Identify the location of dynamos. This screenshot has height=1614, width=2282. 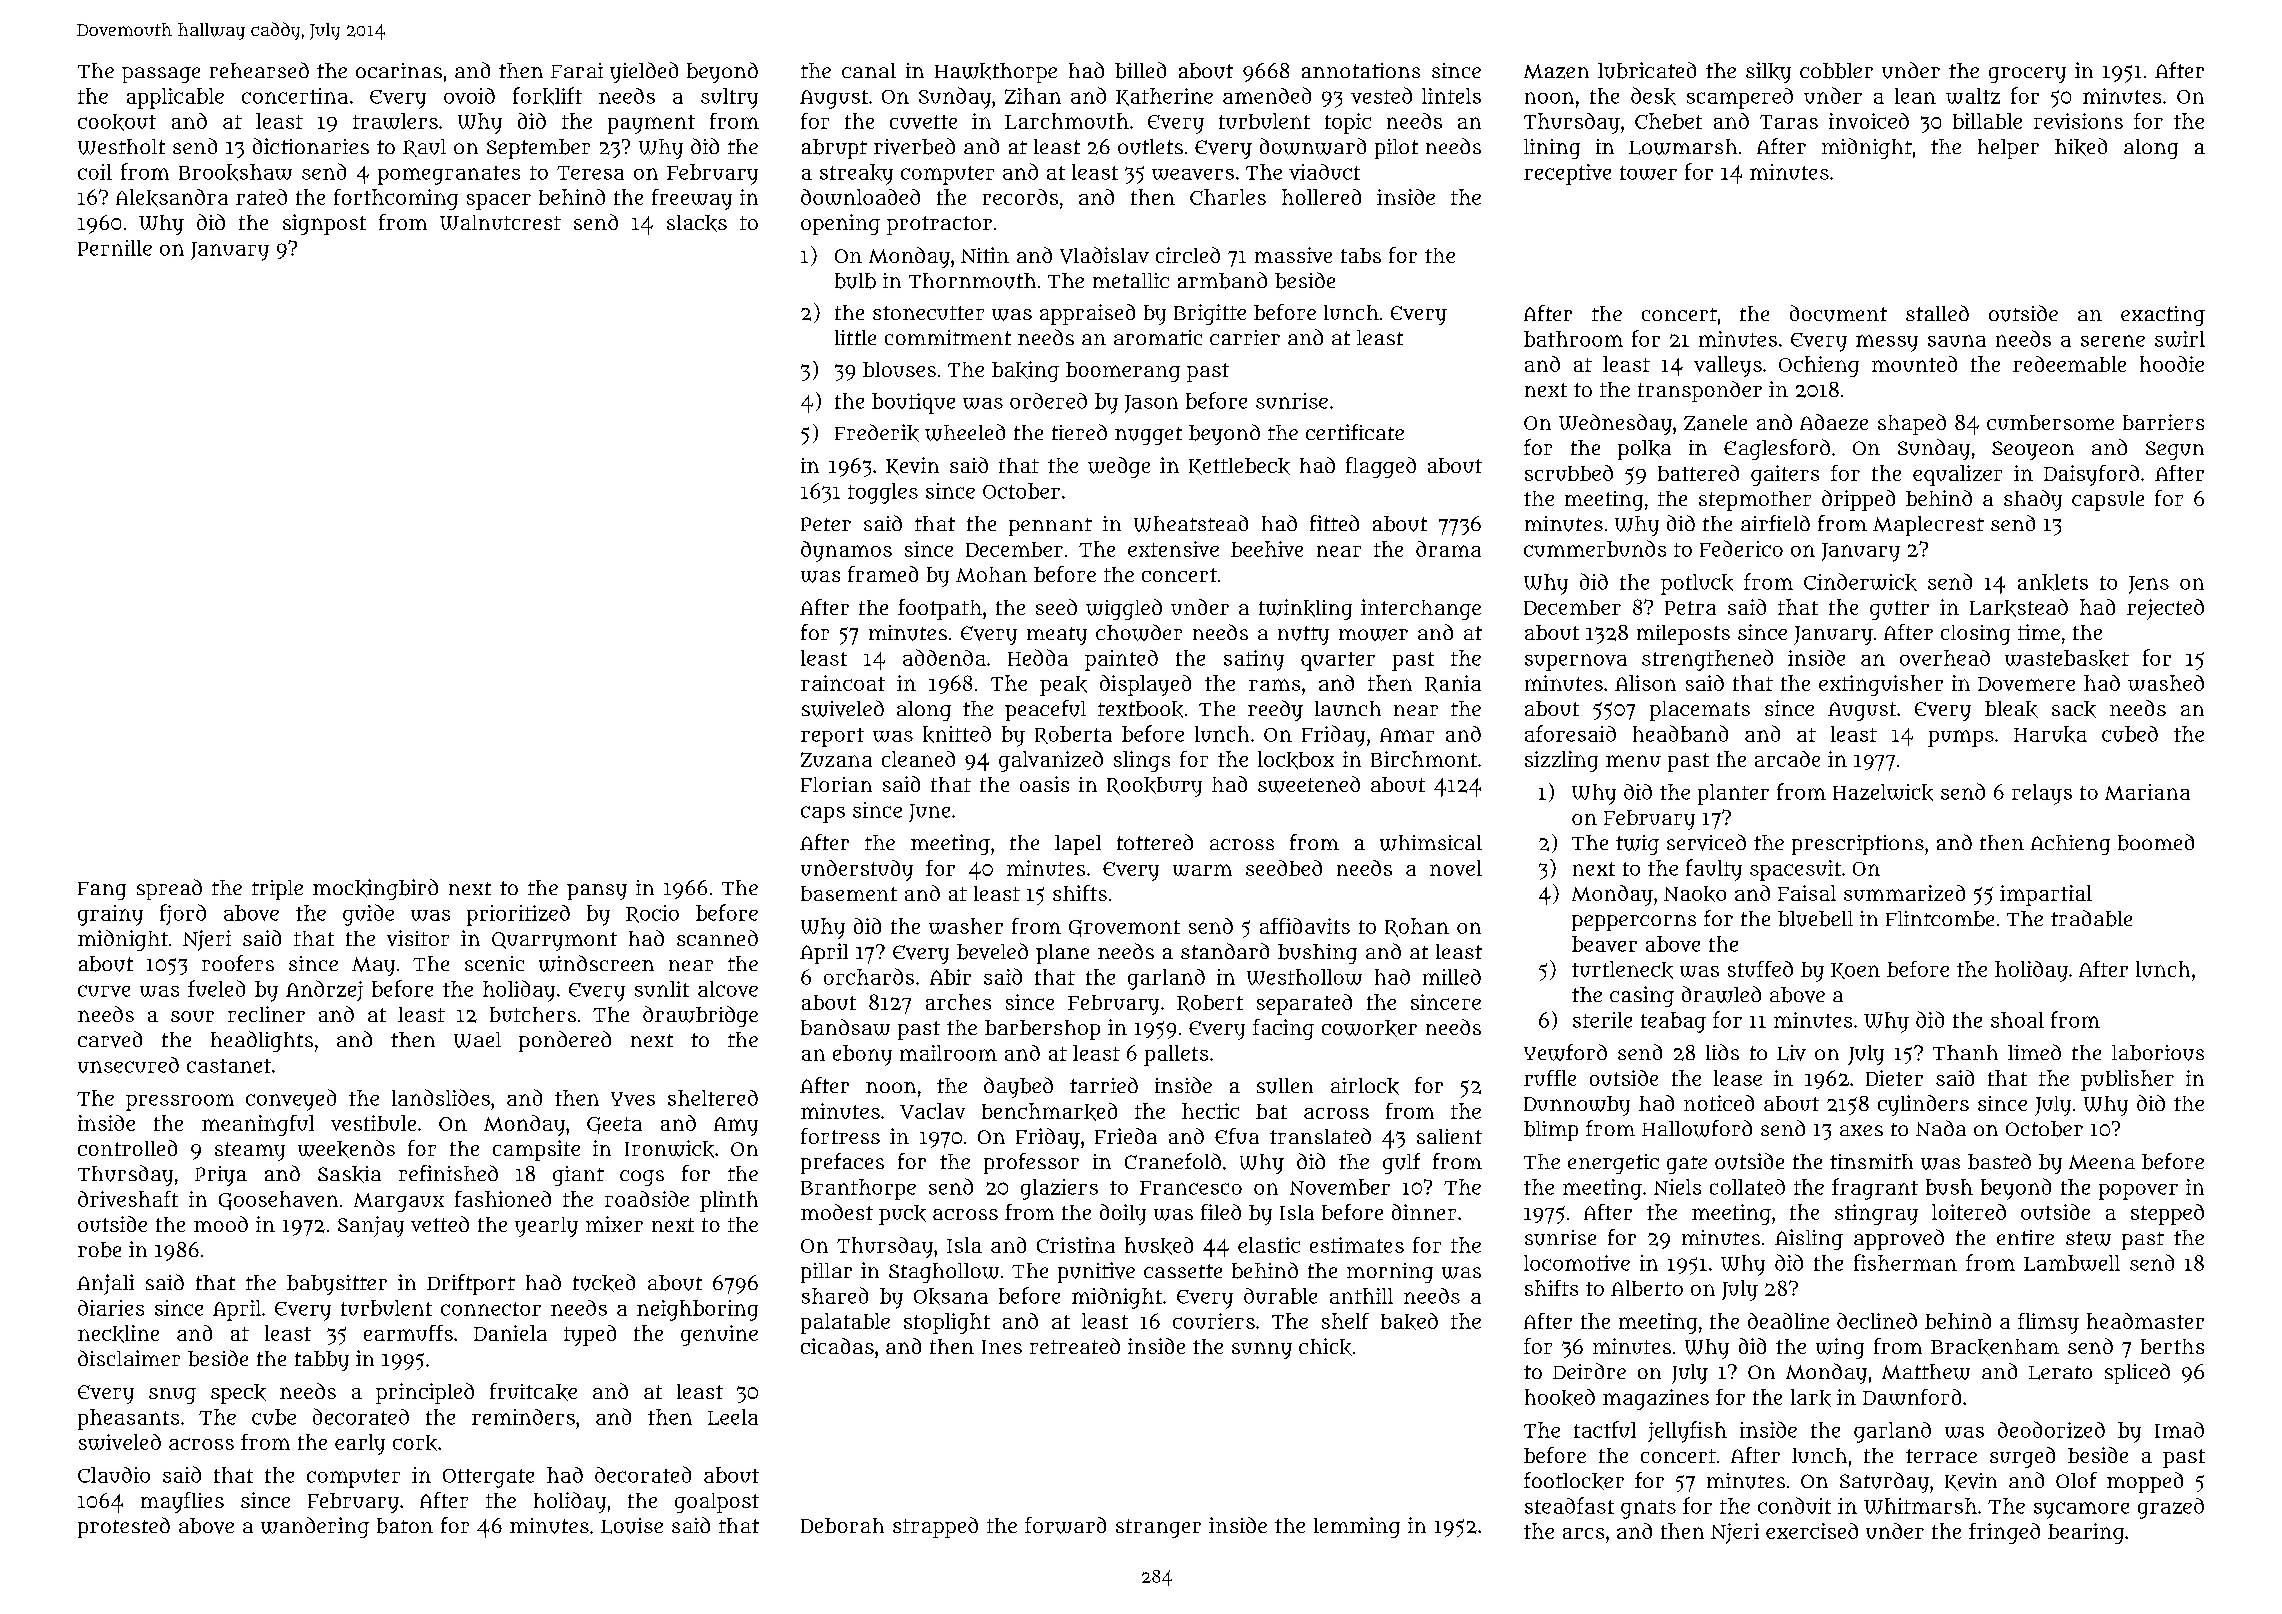
(846, 551).
